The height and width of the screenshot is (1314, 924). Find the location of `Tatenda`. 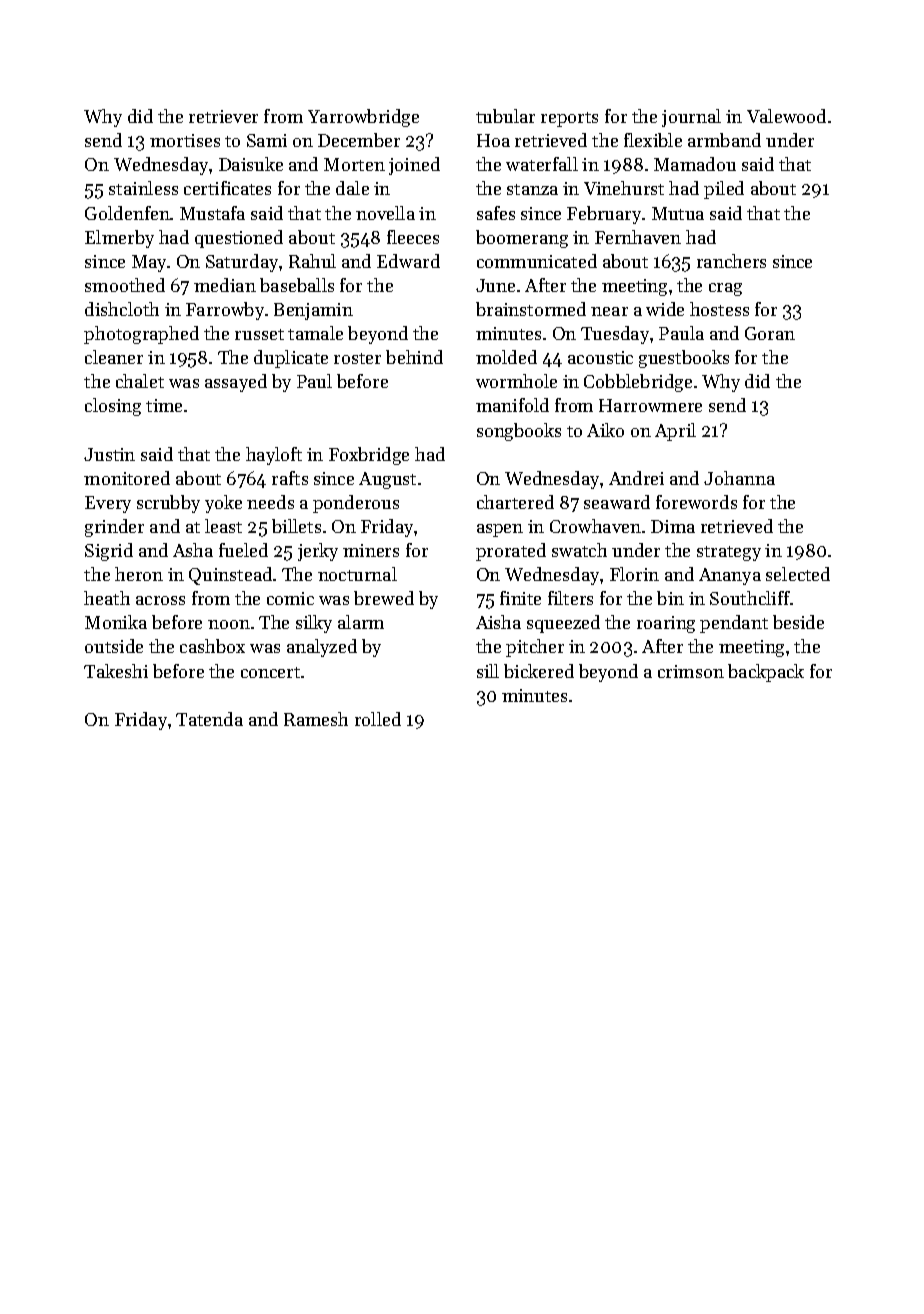

Tatenda is located at coordinates (209, 719).
